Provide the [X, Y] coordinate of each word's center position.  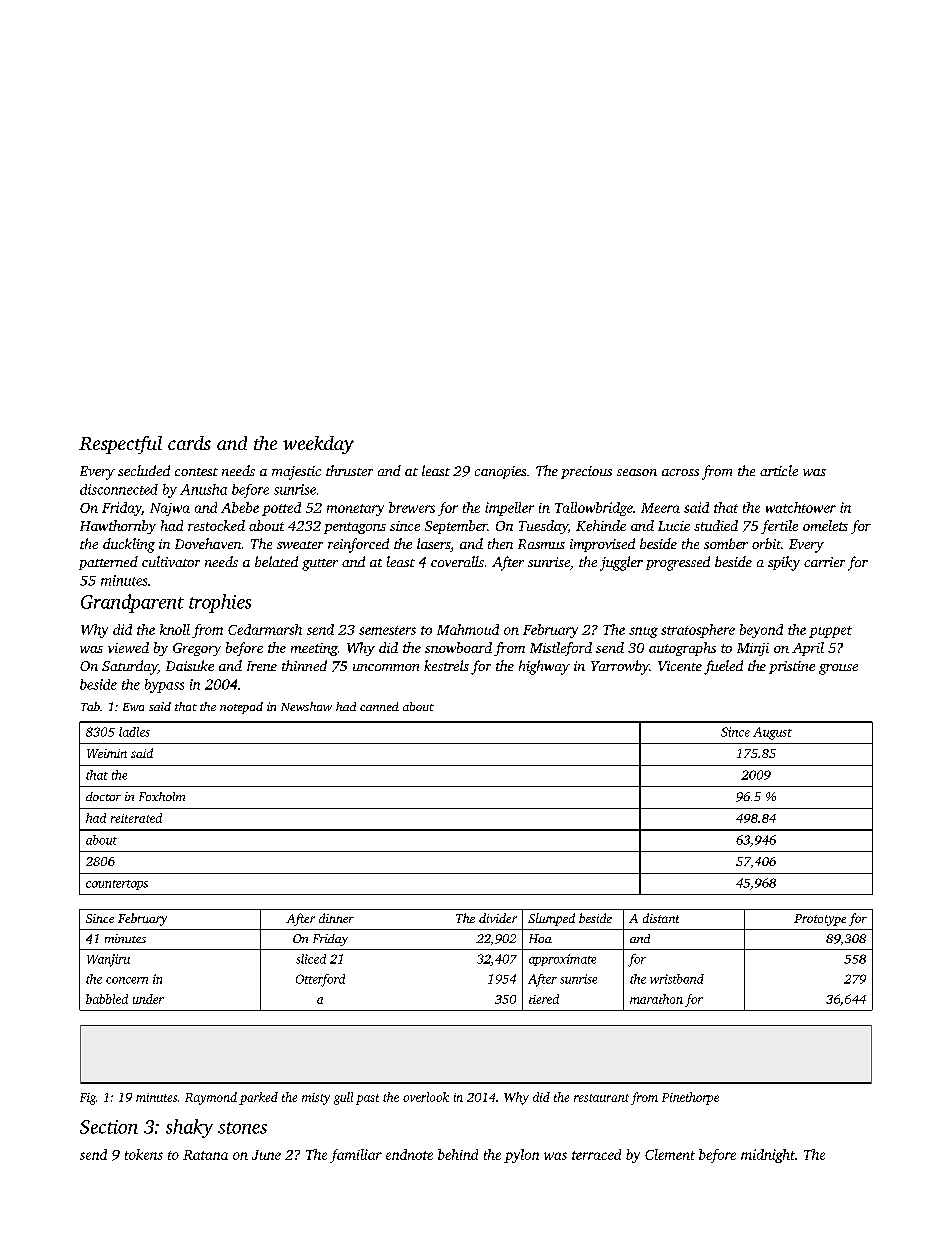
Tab [90, 706]
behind [458, 1154]
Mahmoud [468, 629]
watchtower [801, 507]
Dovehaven [208, 543]
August [772, 733]
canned [379, 706]
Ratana [205, 1155]
